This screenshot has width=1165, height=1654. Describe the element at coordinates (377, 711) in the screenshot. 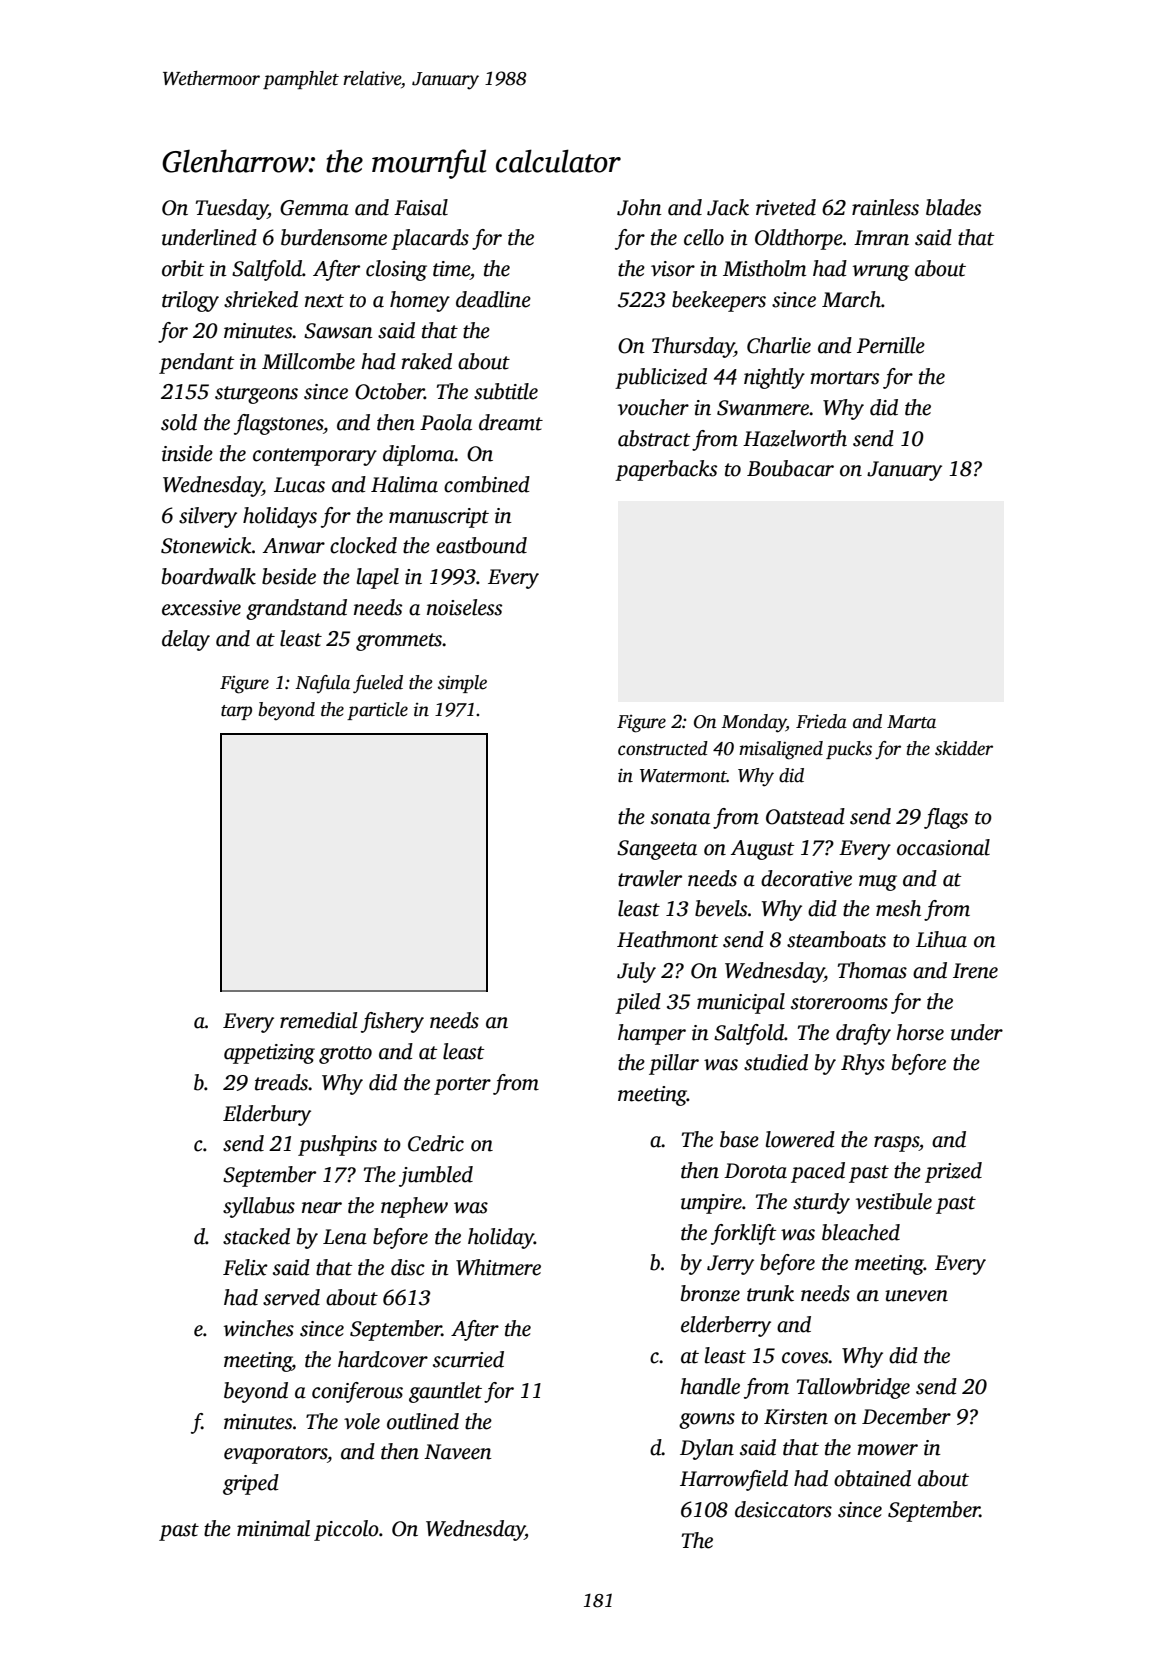

I see `particle` at that location.
